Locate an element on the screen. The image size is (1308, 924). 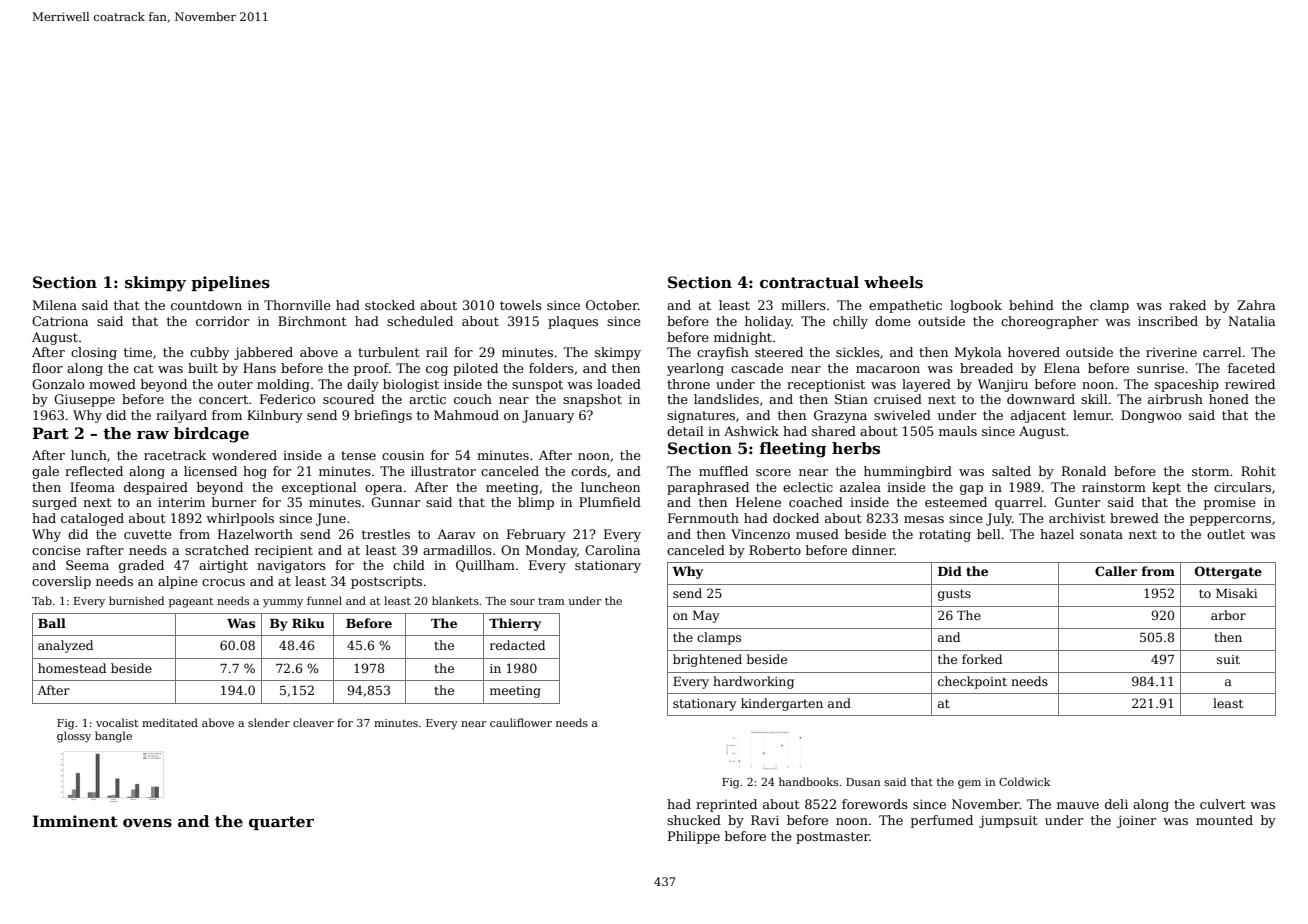
postscripts is located at coordinates (386, 582).
